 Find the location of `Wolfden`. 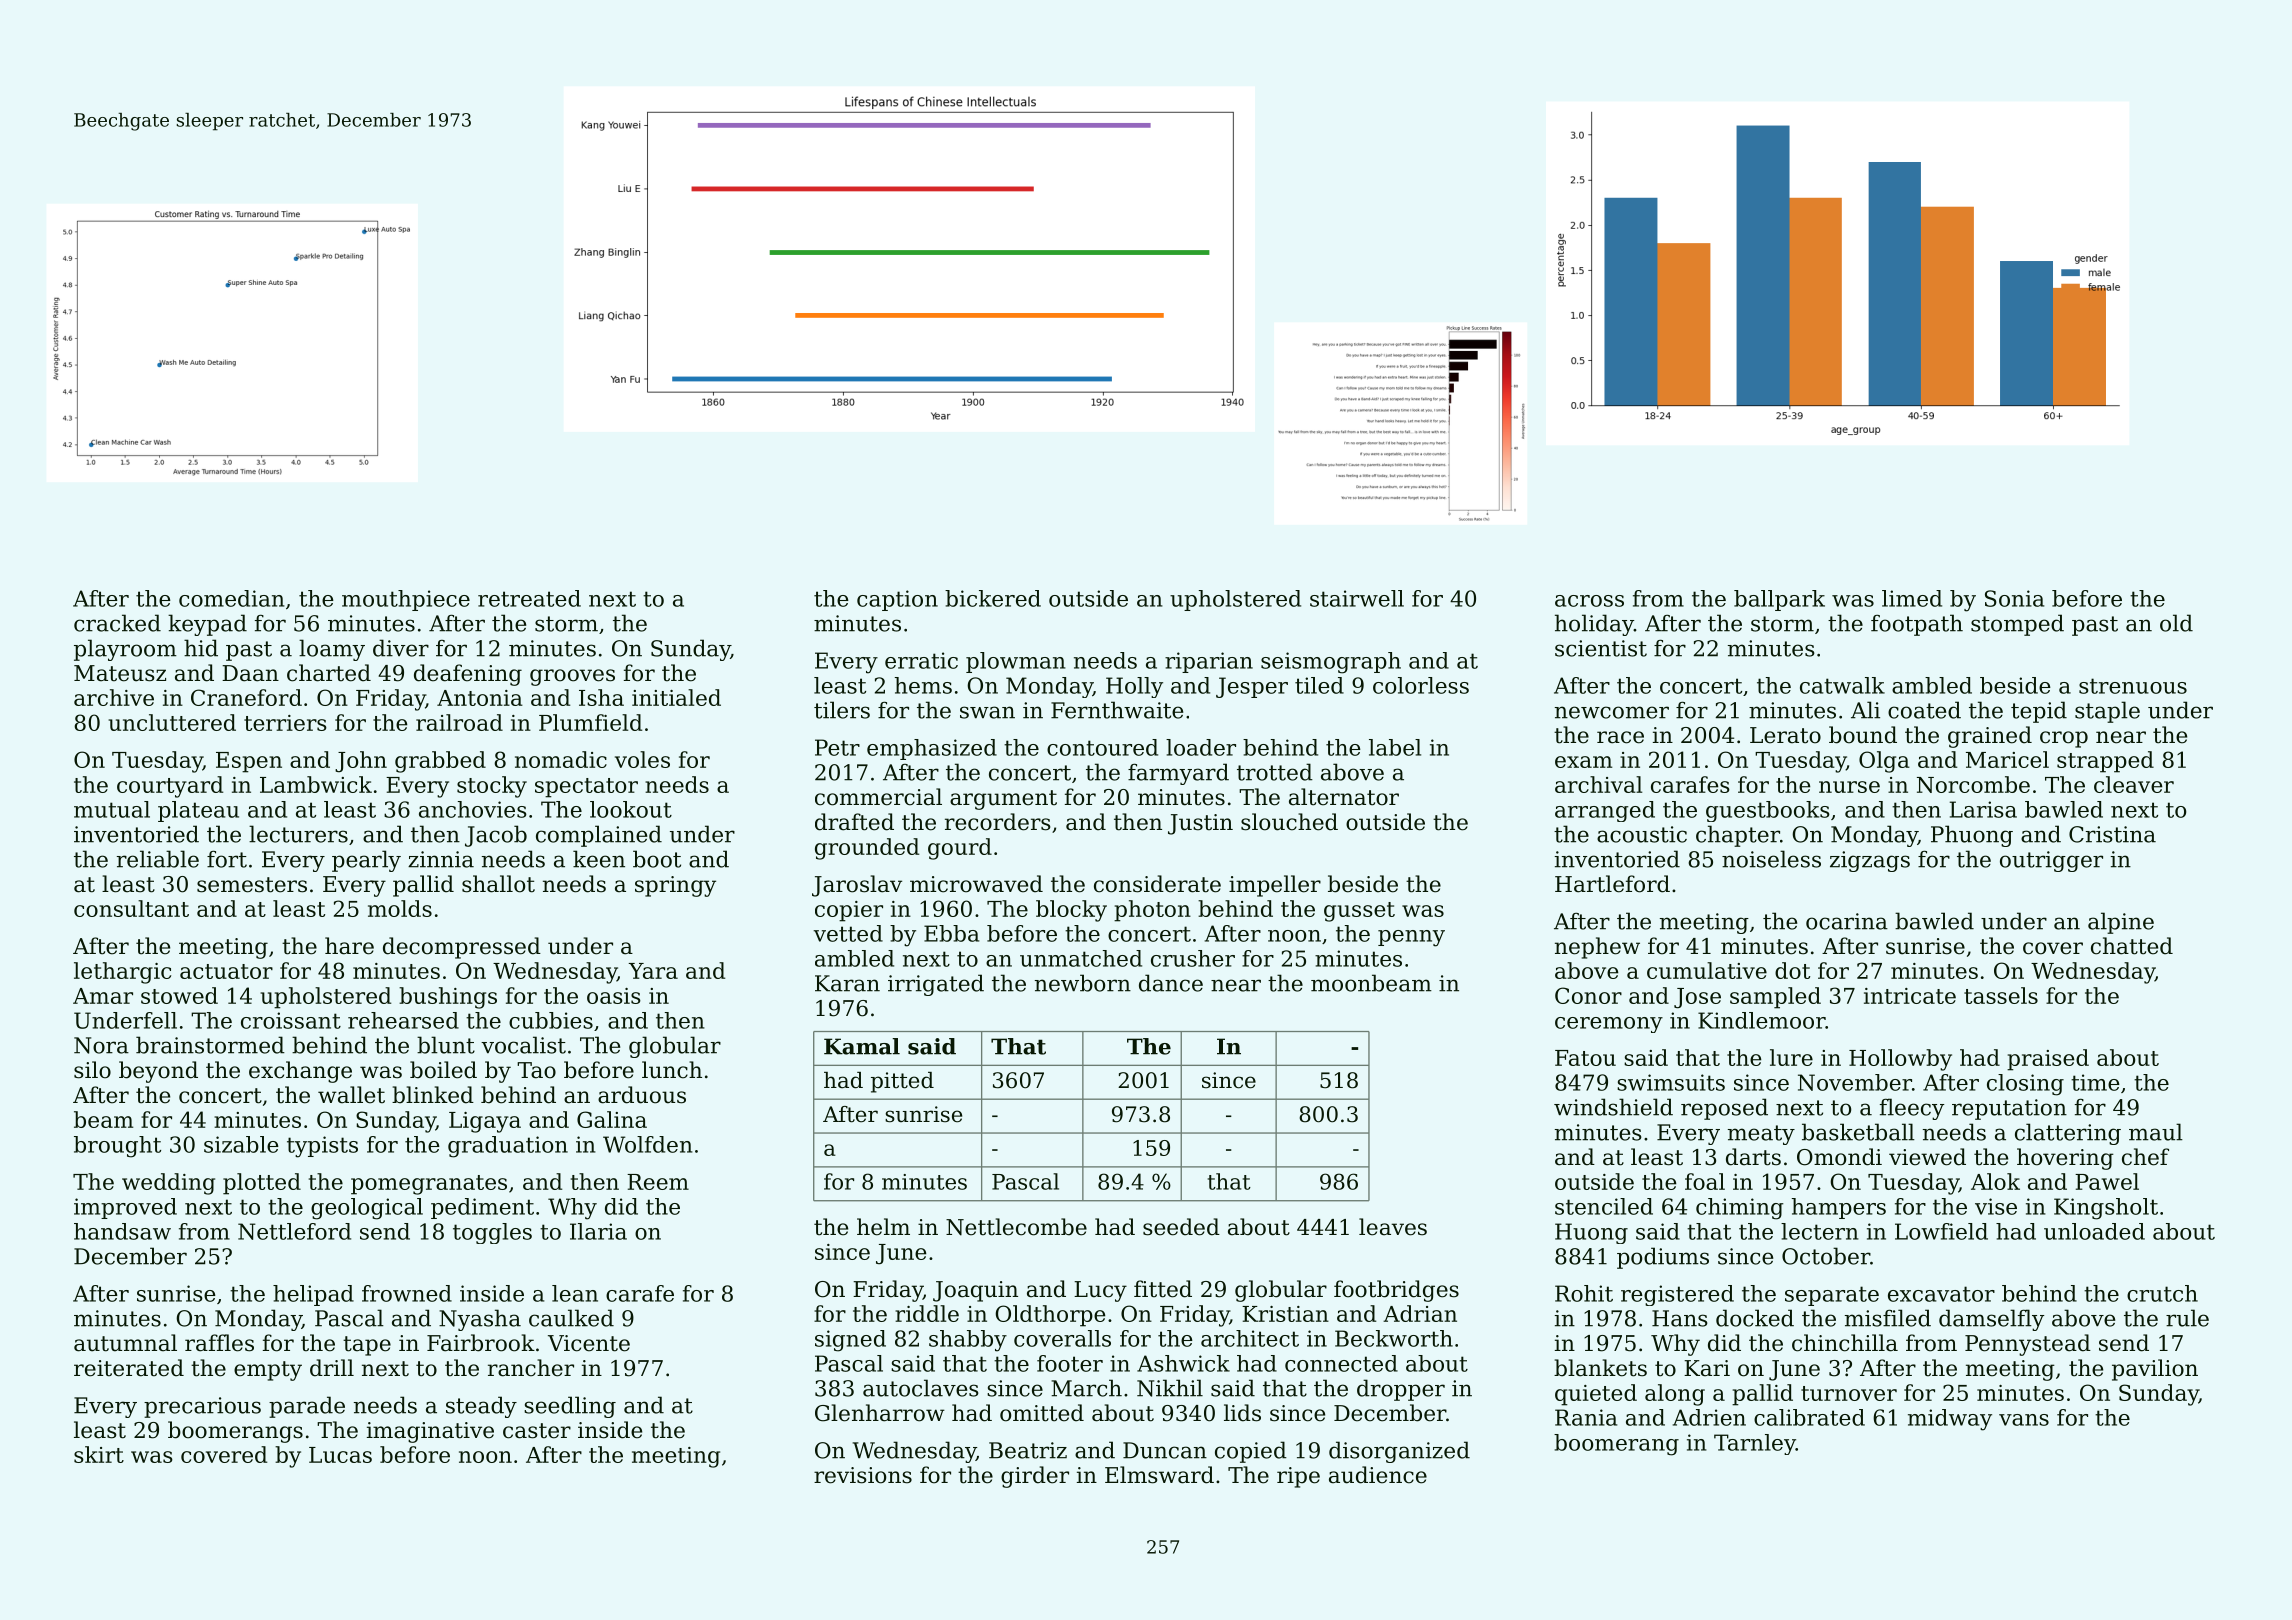

Wolfden is located at coordinates (648, 1144).
